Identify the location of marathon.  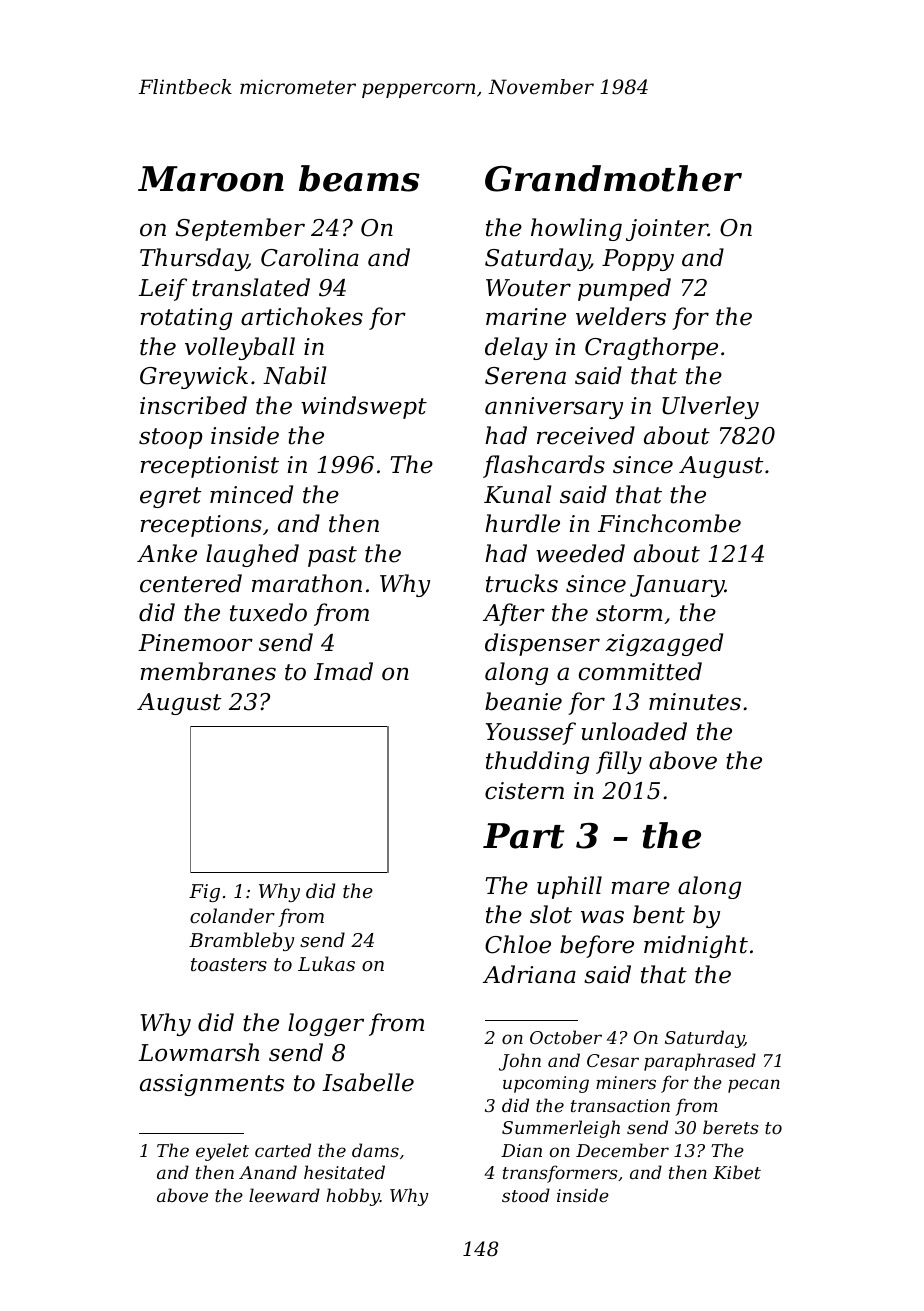
(307, 583).
